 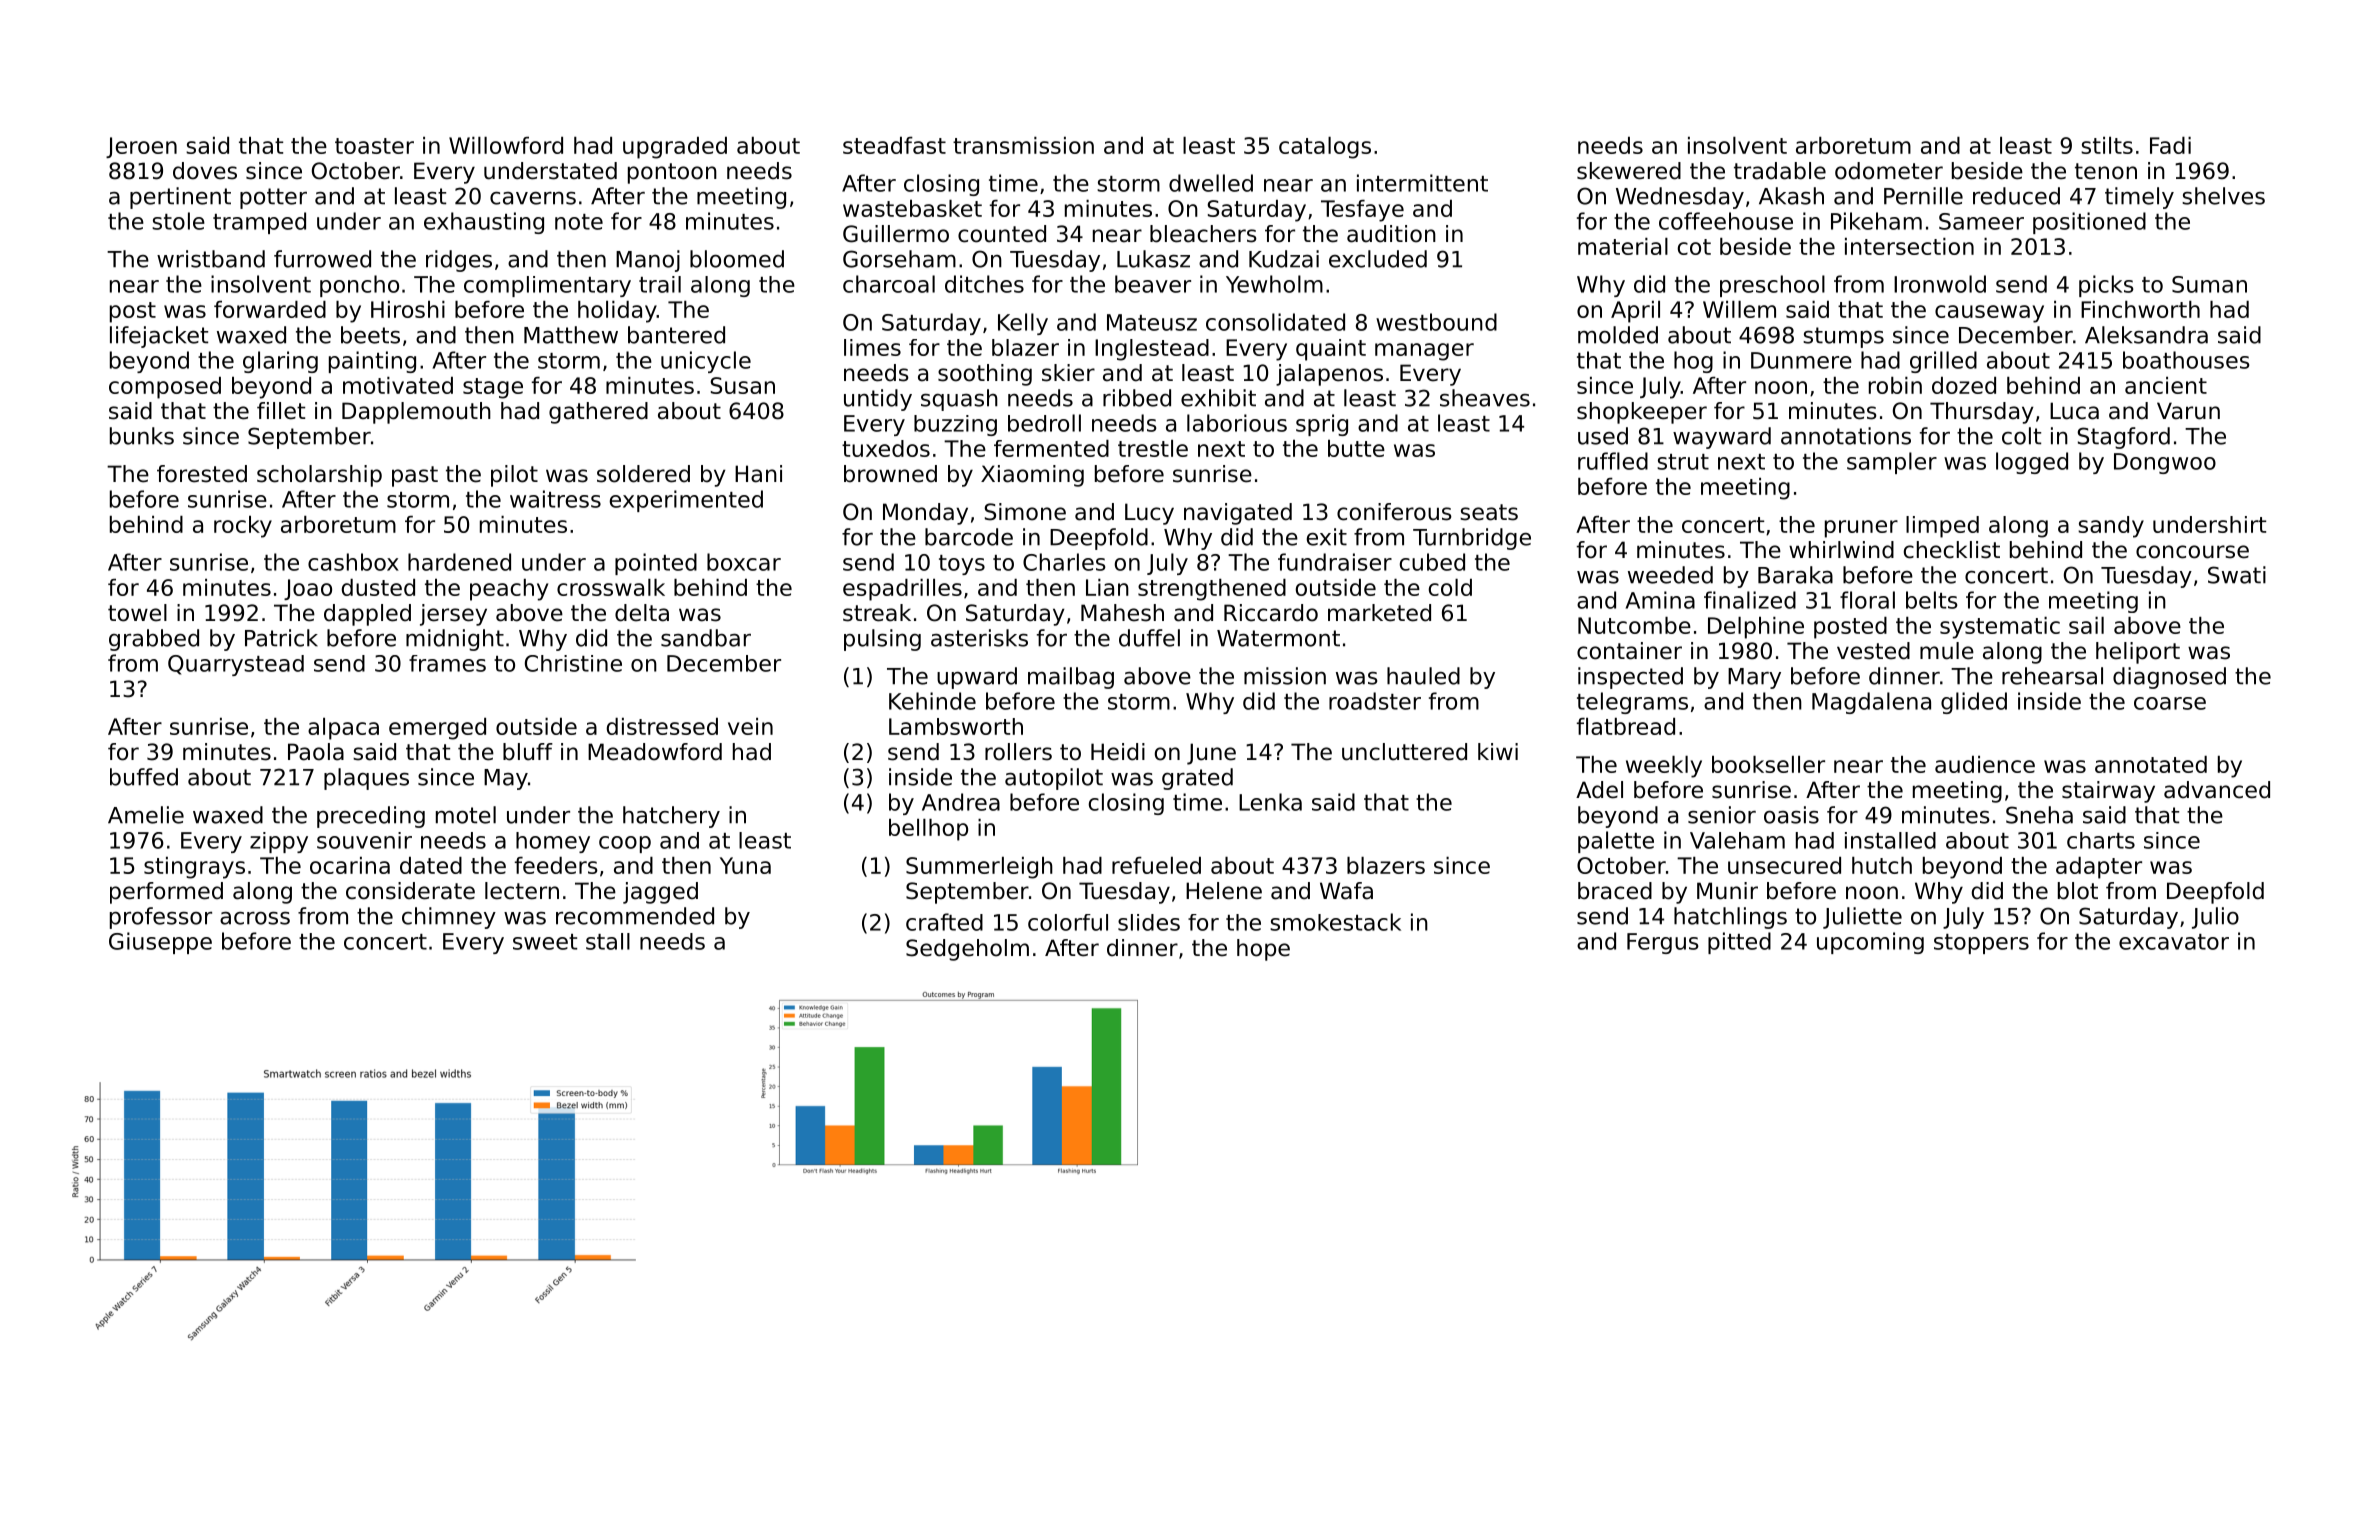 What do you see at coordinates (1722, 815) in the document?
I see `senior` at bounding box center [1722, 815].
